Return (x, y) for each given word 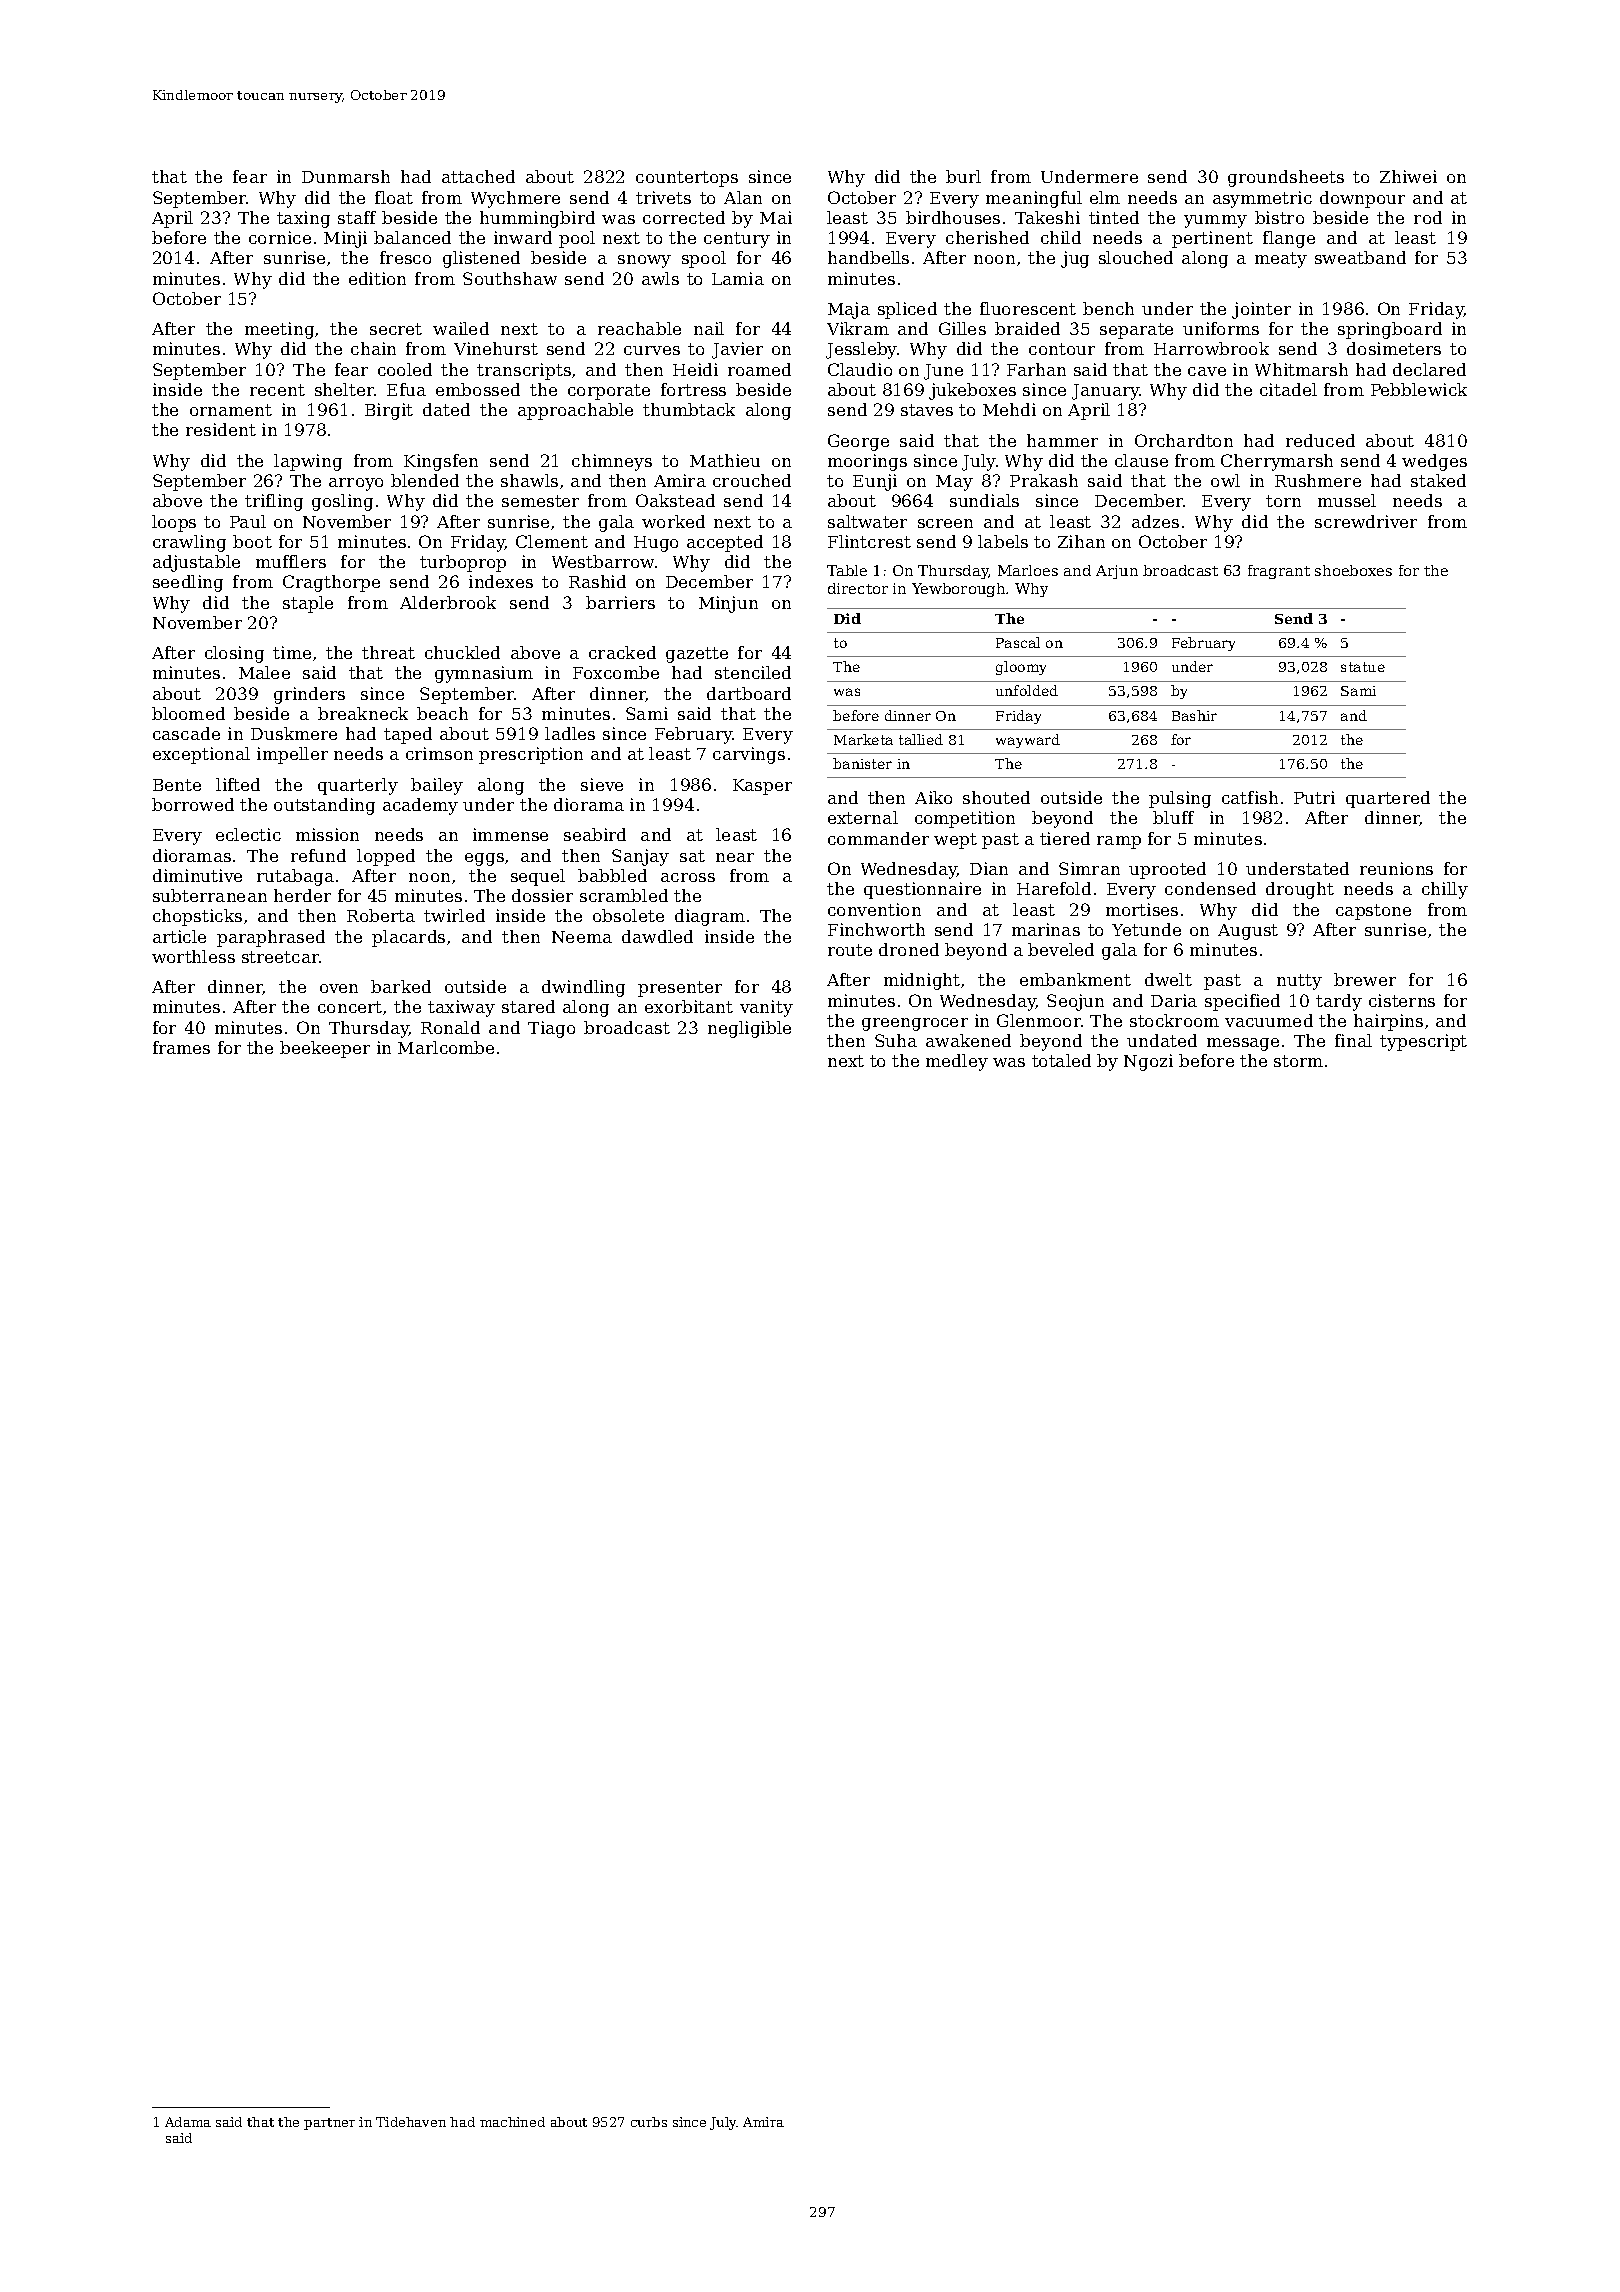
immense (510, 834)
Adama (188, 2122)
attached (478, 176)
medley (957, 1062)
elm (1105, 197)
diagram (710, 917)
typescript (1423, 1042)
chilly (1445, 890)
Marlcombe (446, 1047)
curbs (649, 2122)
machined (512, 2122)
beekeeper (325, 1049)
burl (963, 176)
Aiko (933, 797)
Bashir (1194, 715)
